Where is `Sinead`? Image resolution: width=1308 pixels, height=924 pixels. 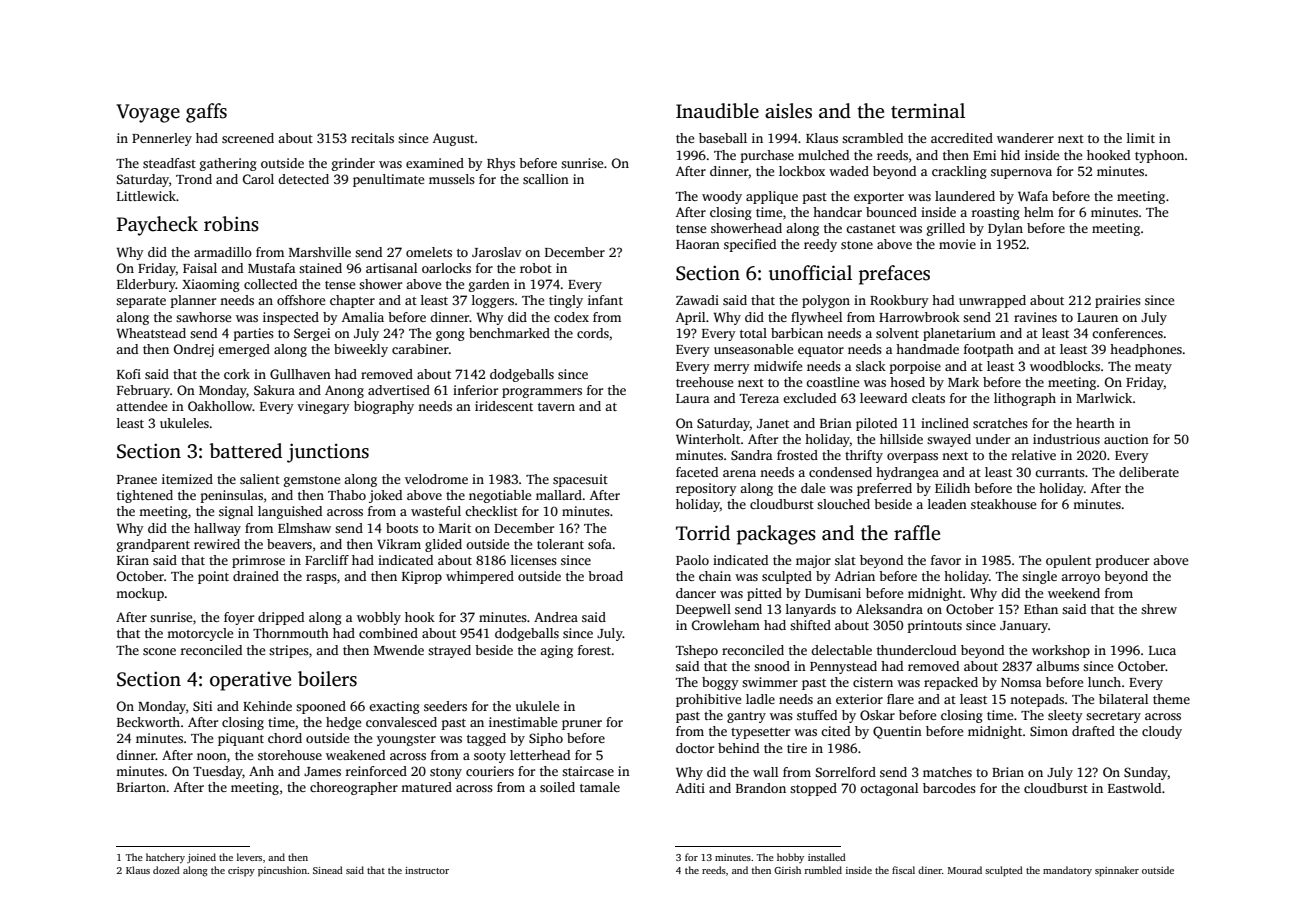 Sinead is located at coordinates (328, 870).
